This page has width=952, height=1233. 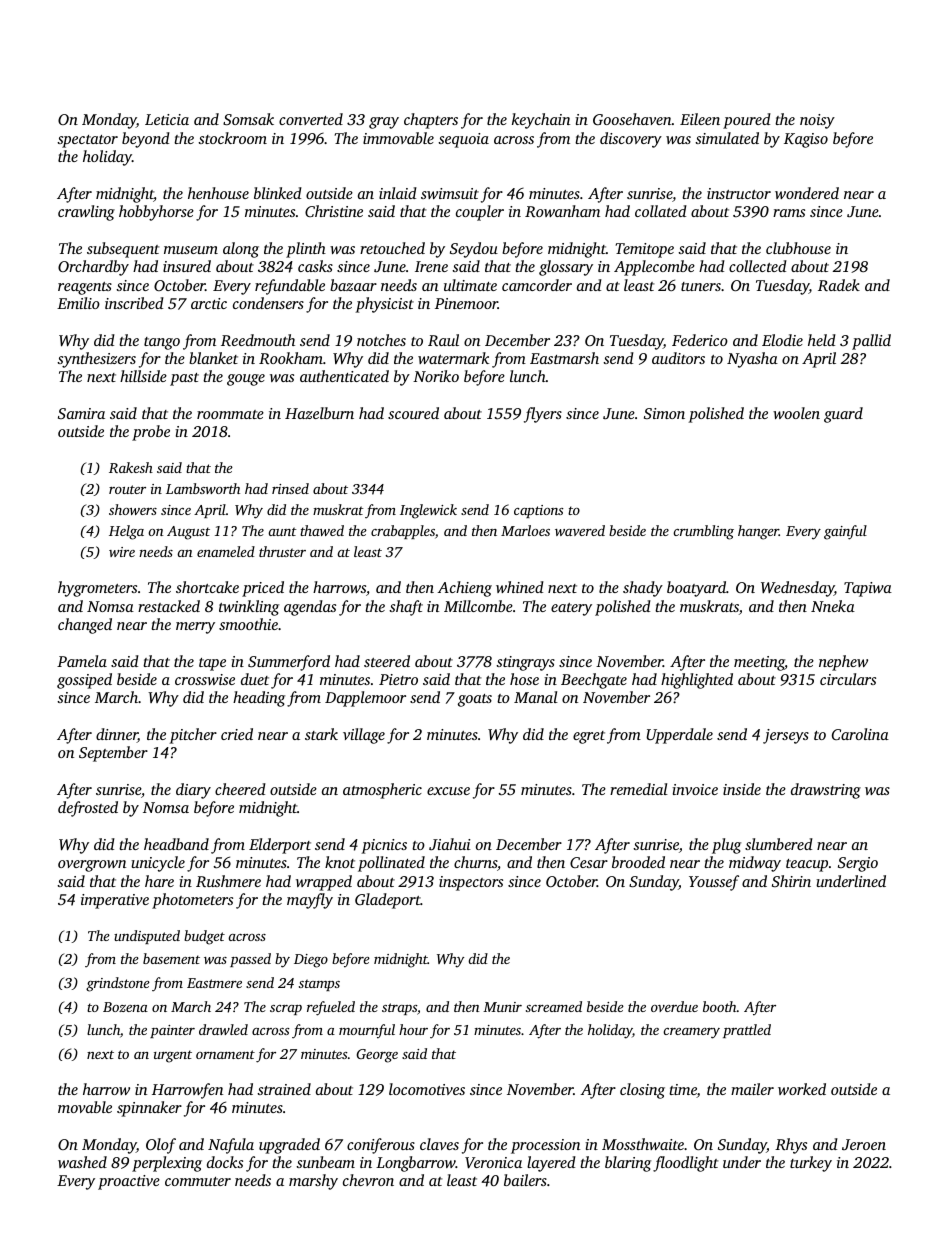 I want to click on commuter, so click(x=198, y=1181).
